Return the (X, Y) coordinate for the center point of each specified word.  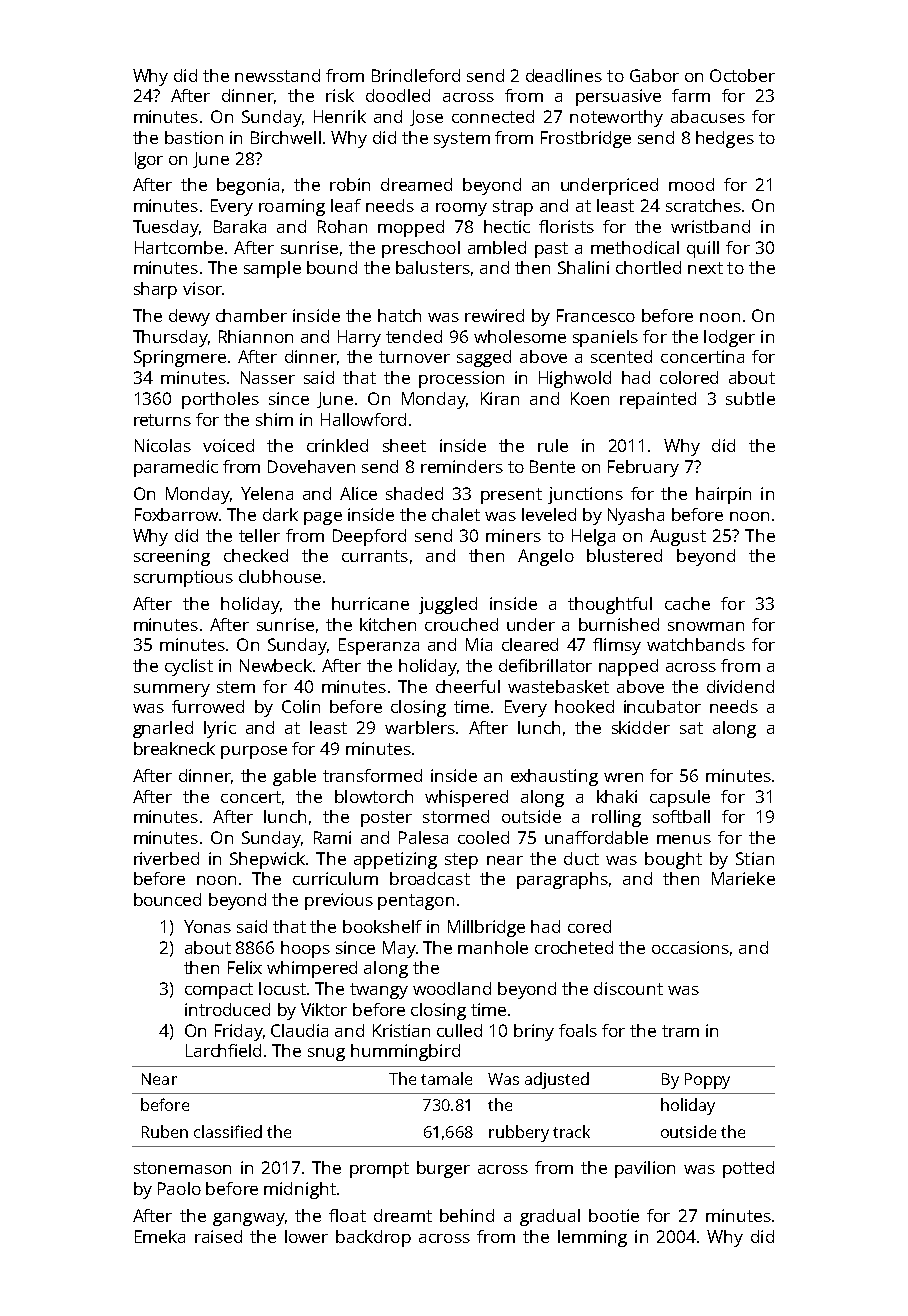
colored (689, 377)
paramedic (176, 468)
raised (218, 1236)
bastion (194, 137)
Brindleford (416, 75)
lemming (592, 1238)
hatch (399, 315)
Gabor (654, 75)
